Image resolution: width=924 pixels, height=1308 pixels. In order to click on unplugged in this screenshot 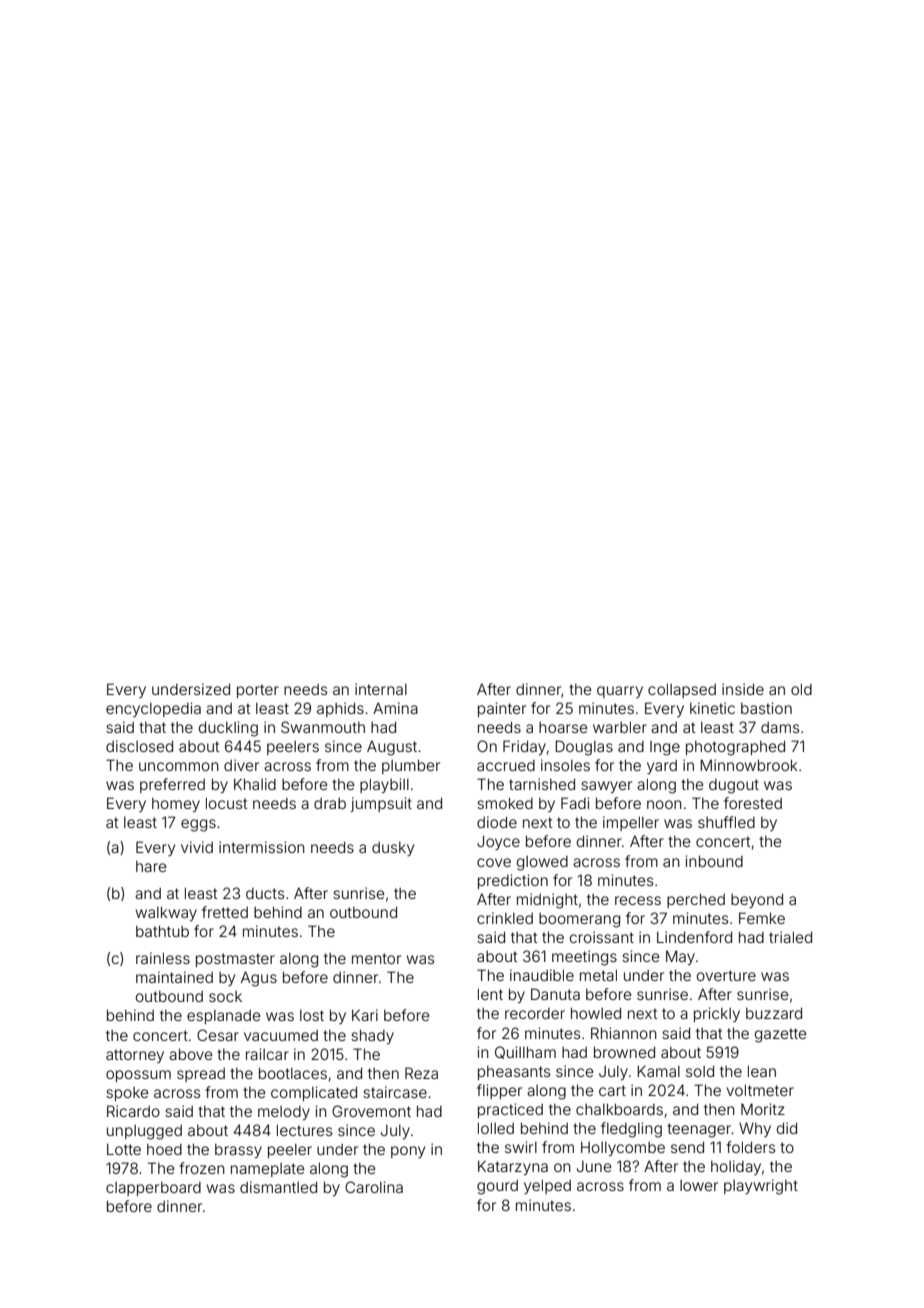, I will do `click(144, 1132)`.
